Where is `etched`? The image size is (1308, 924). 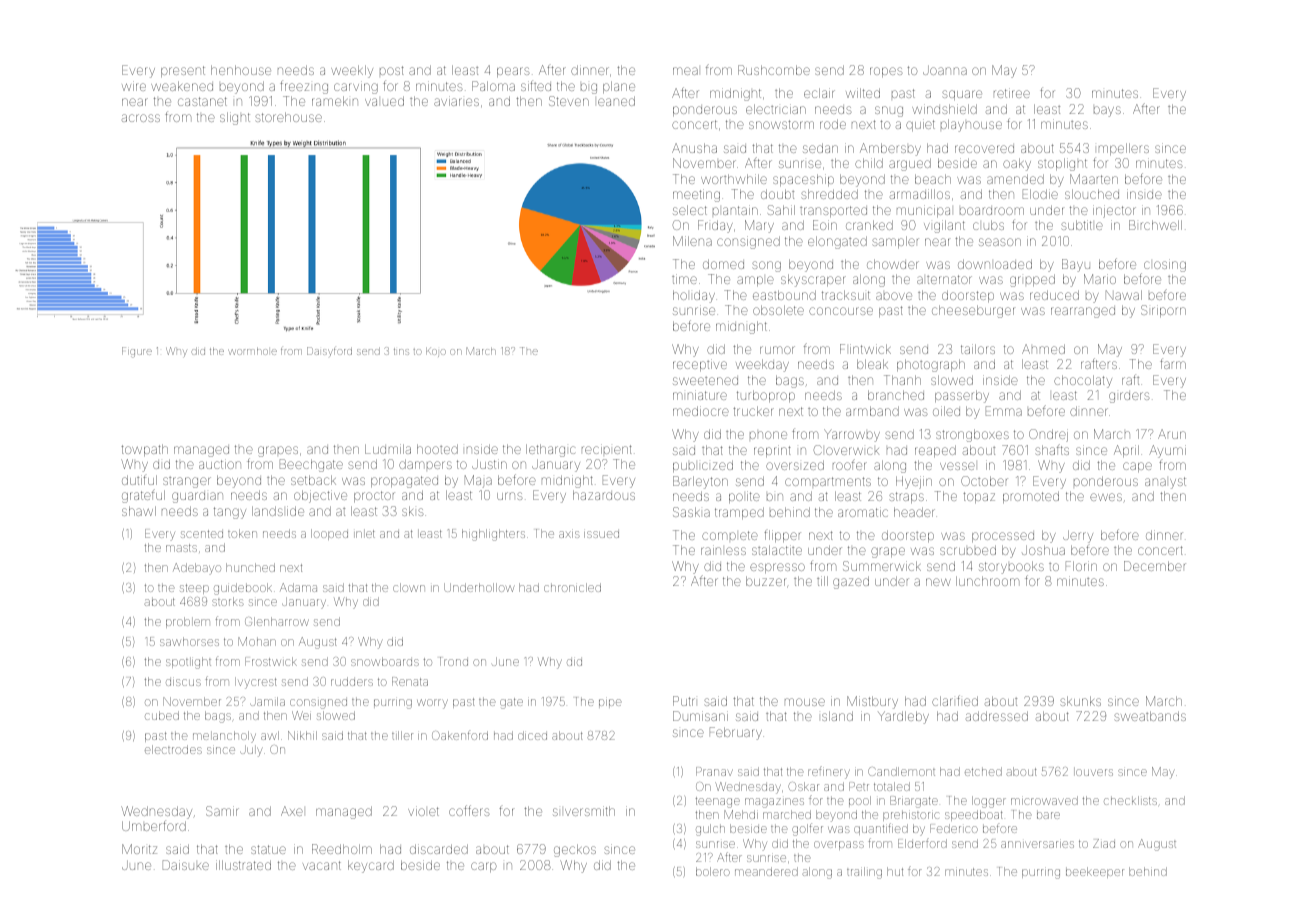 etched is located at coordinates (983, 771).
